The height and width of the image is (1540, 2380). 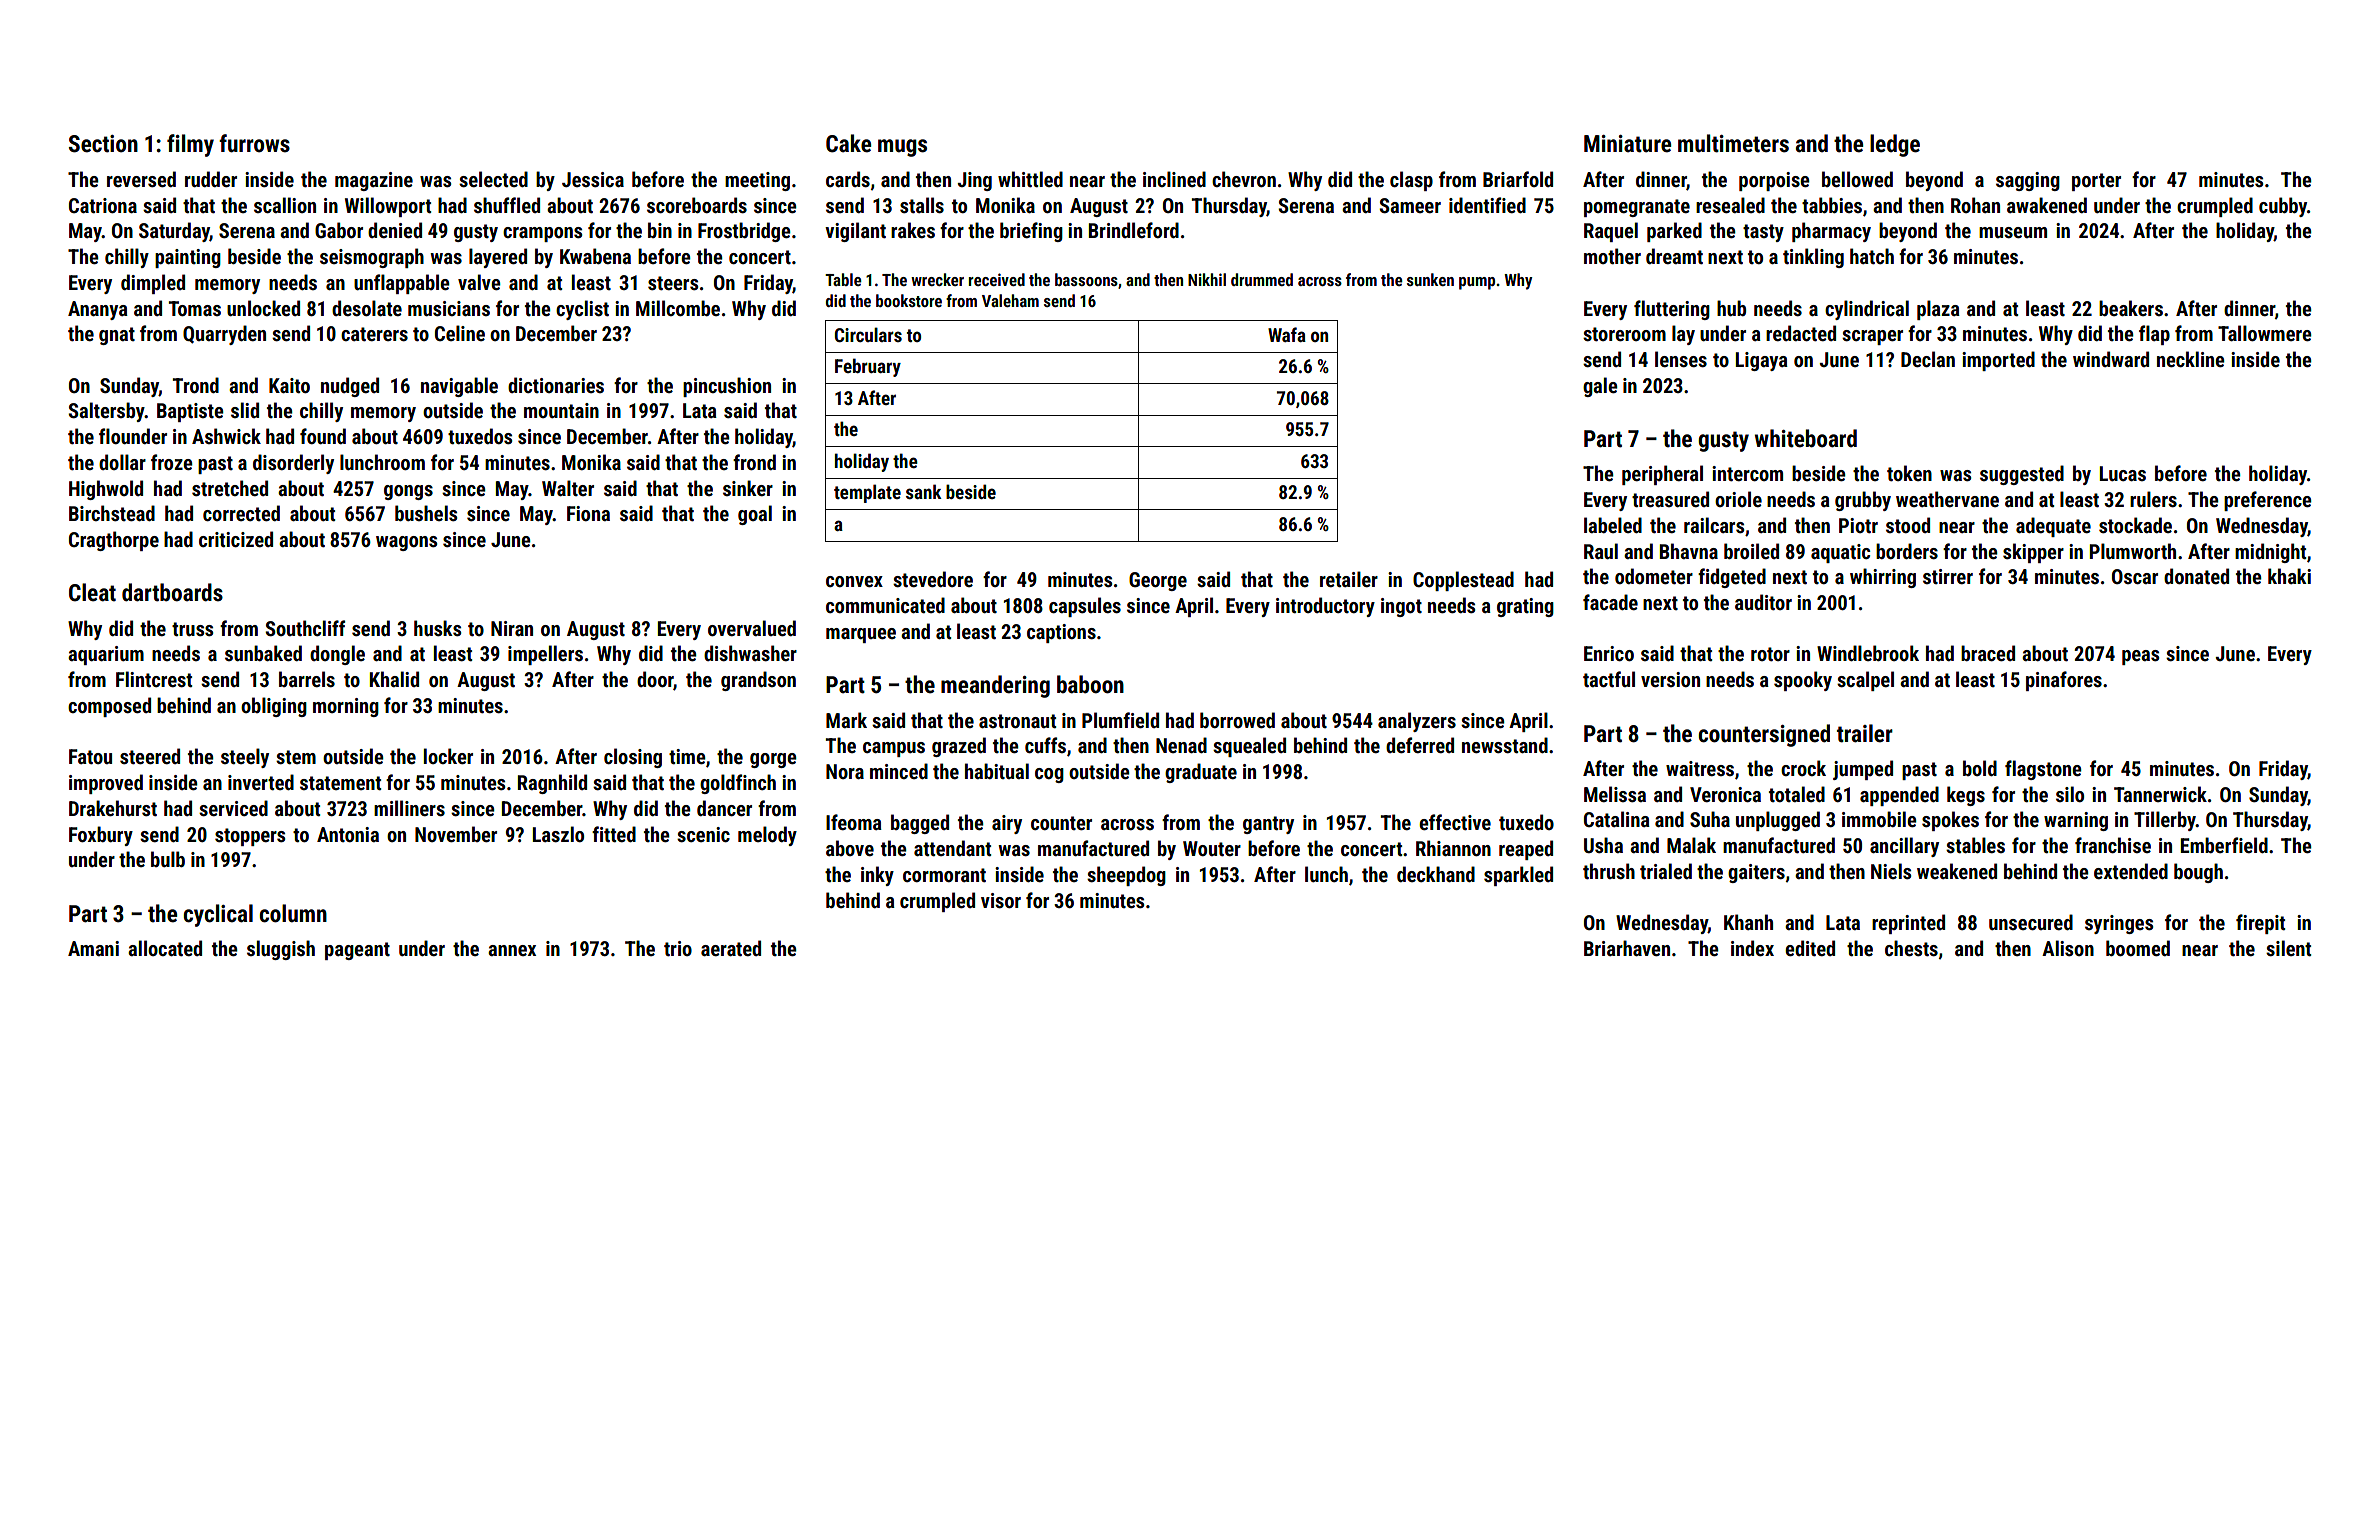 I want to click on wagons, so click(x=406, y=543).
